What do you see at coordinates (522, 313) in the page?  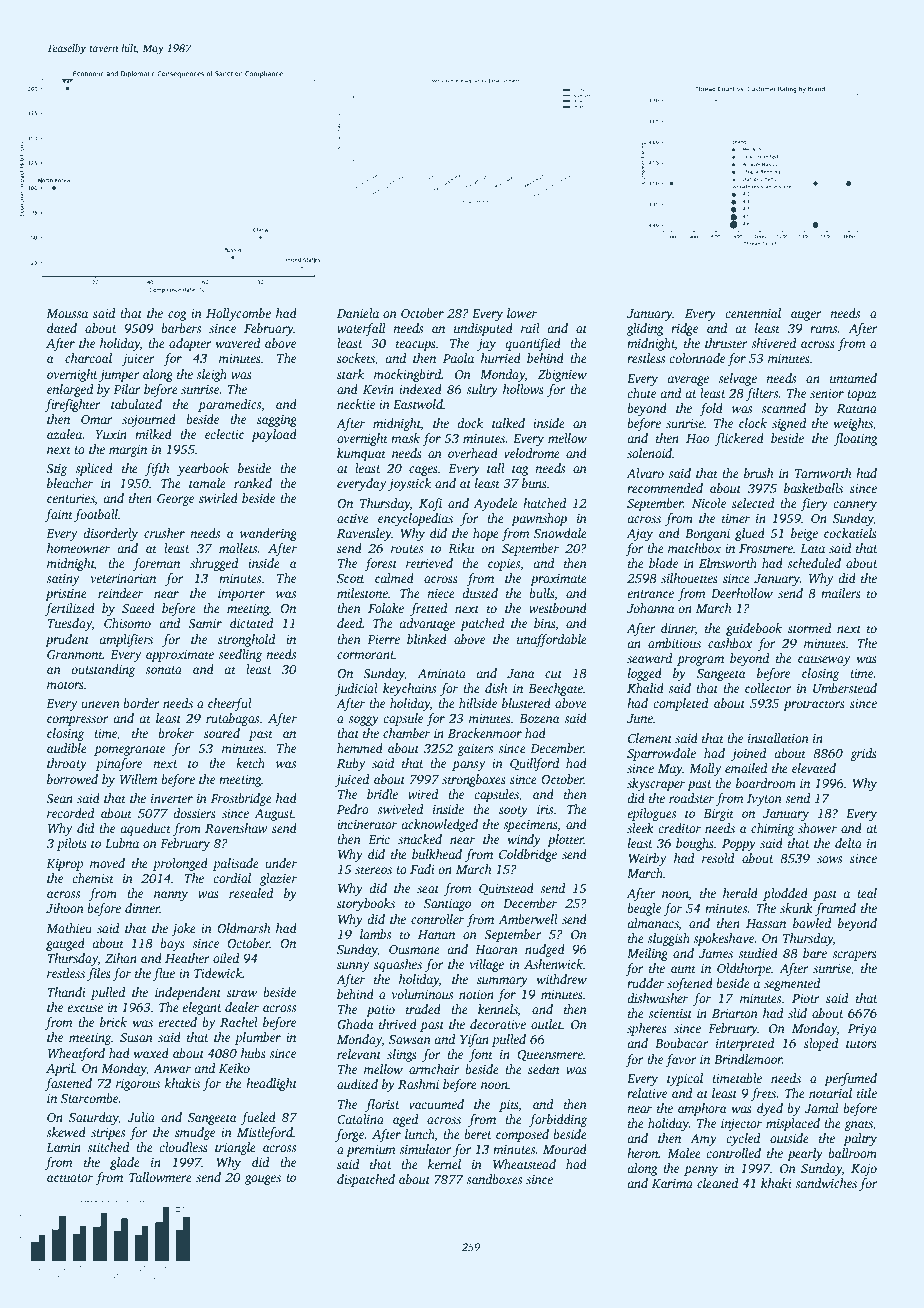 I see `lower` at bounding box center [522, 313].
